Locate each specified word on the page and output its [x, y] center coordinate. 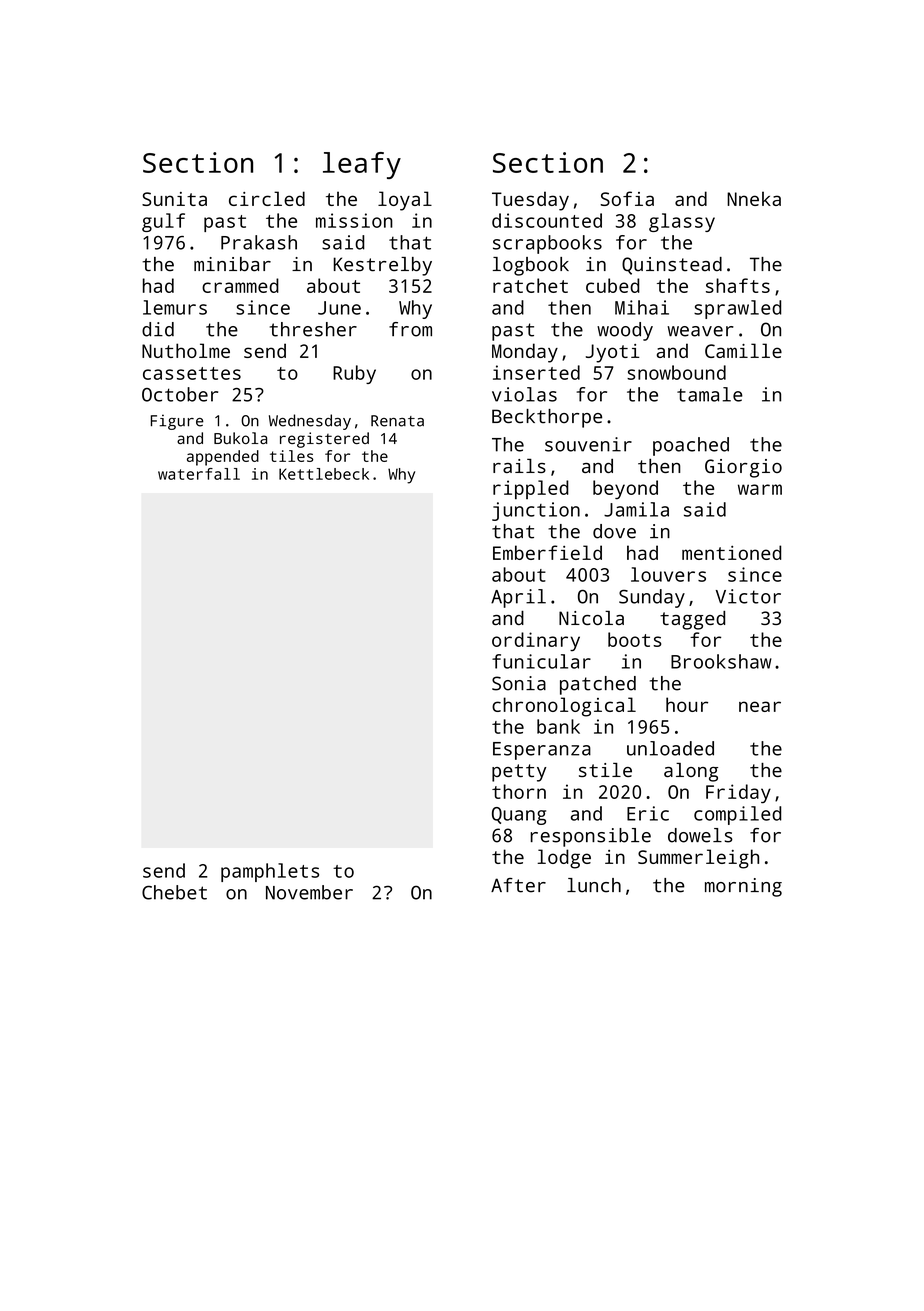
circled [267, 198]
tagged [692, 620]
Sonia [519, 683]
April [518, 598]
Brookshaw [721, 661]
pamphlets [270, 872]
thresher [313, 329]
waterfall [199, 474]
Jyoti [613, 353]
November [309, 892]
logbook [531, 266]
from [410, 329]
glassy [682, 222]
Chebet [174, 892]
